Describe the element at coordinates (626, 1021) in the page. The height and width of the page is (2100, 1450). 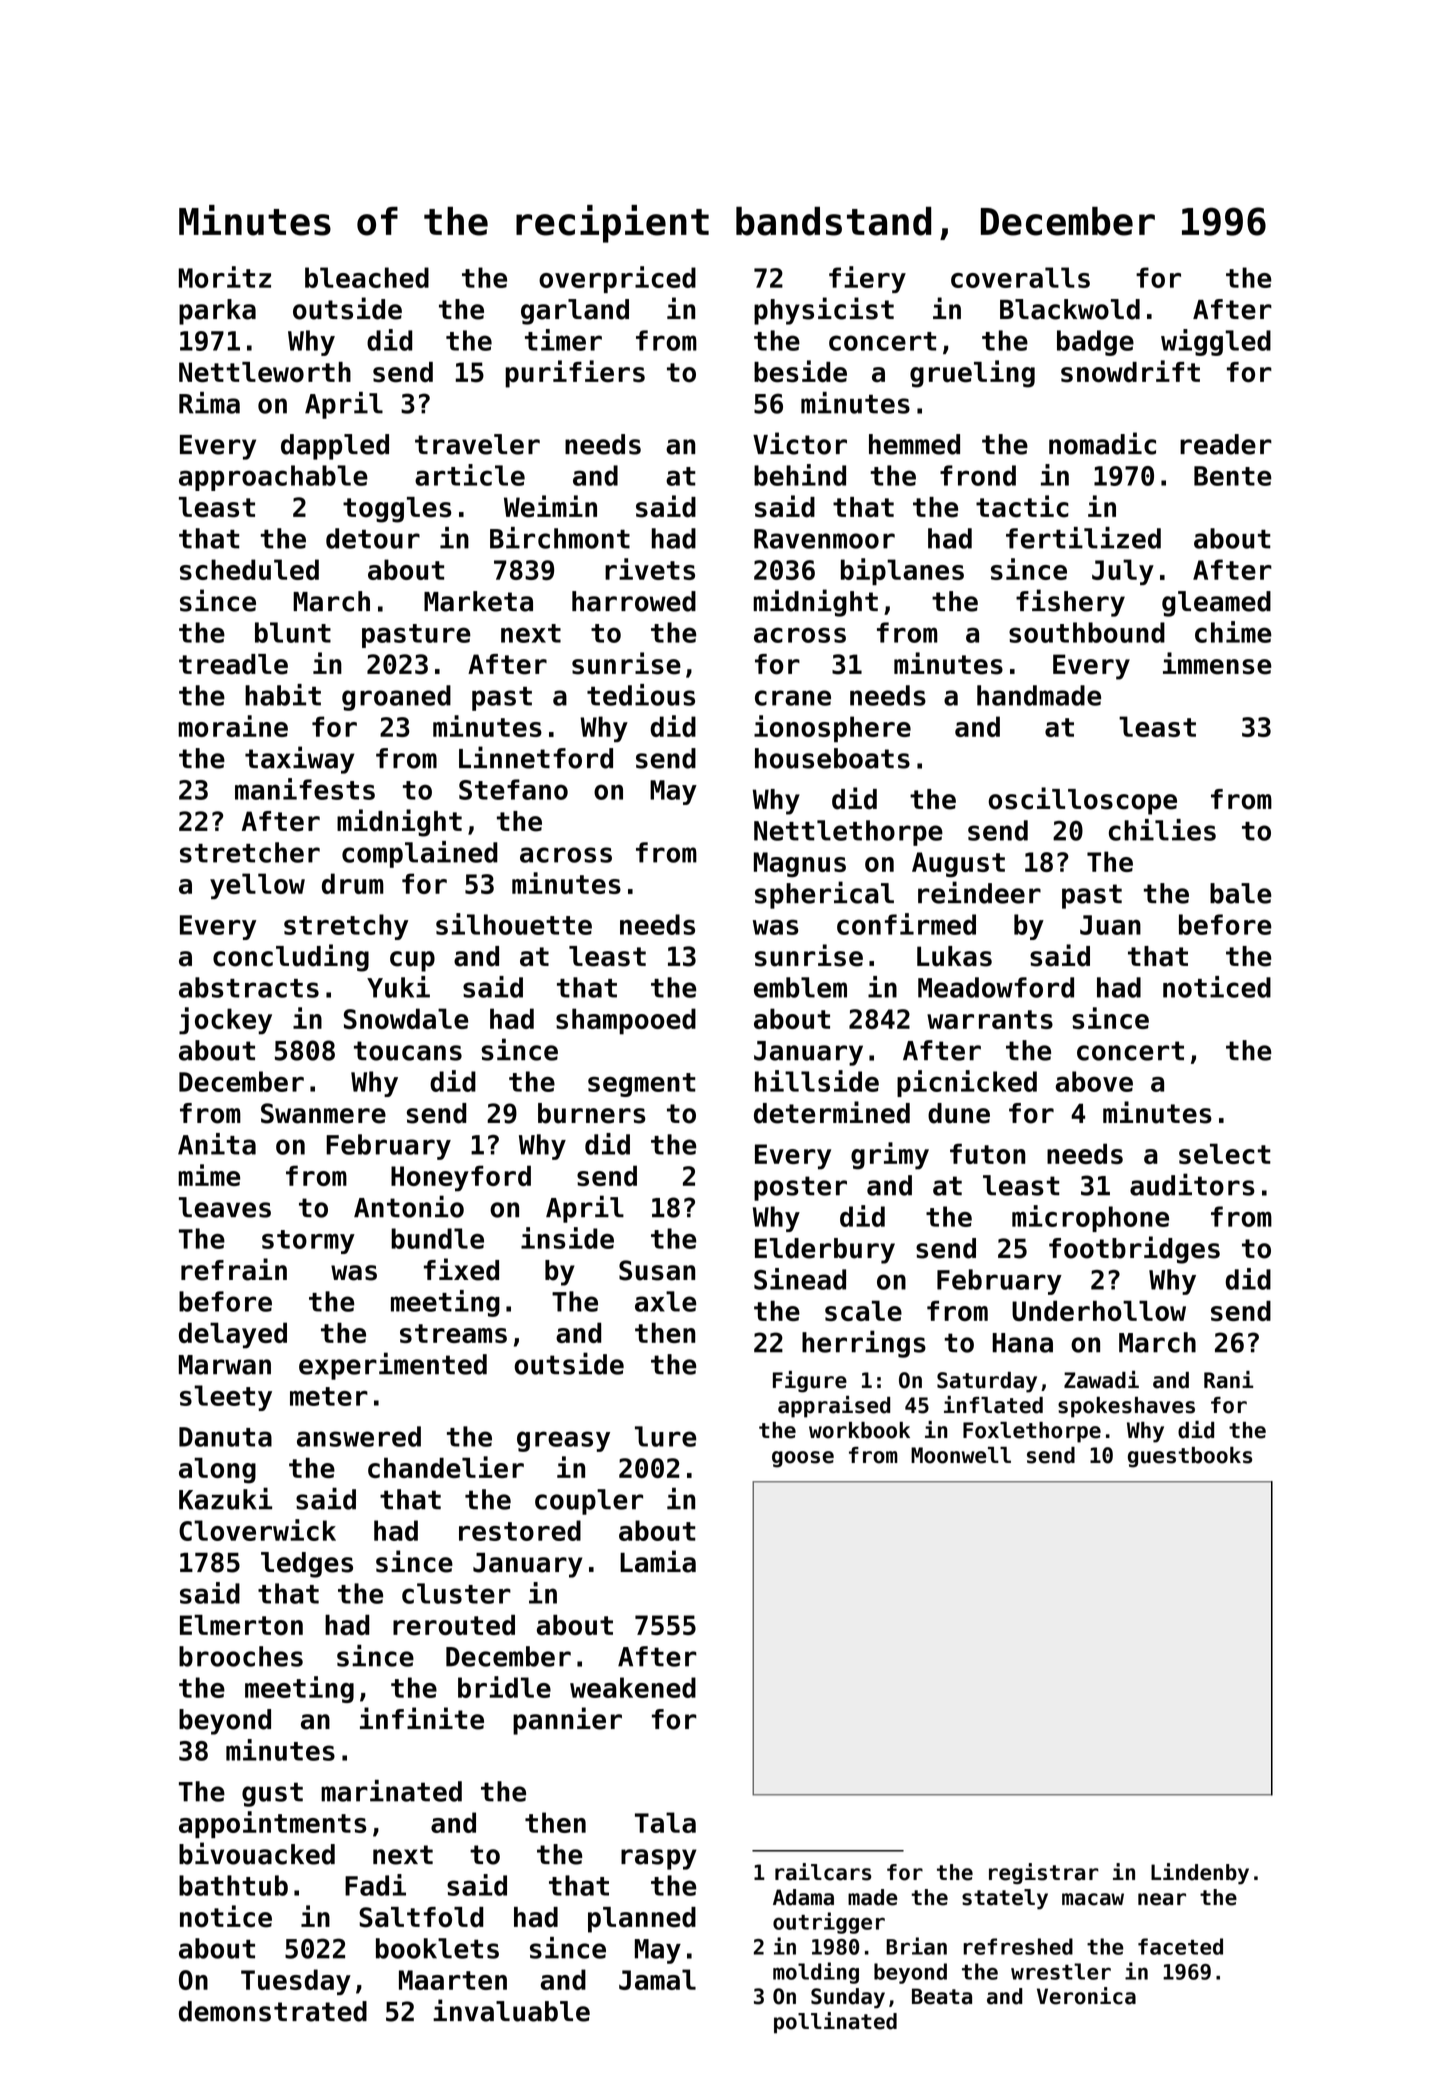
I see `shampooed` at that location.
